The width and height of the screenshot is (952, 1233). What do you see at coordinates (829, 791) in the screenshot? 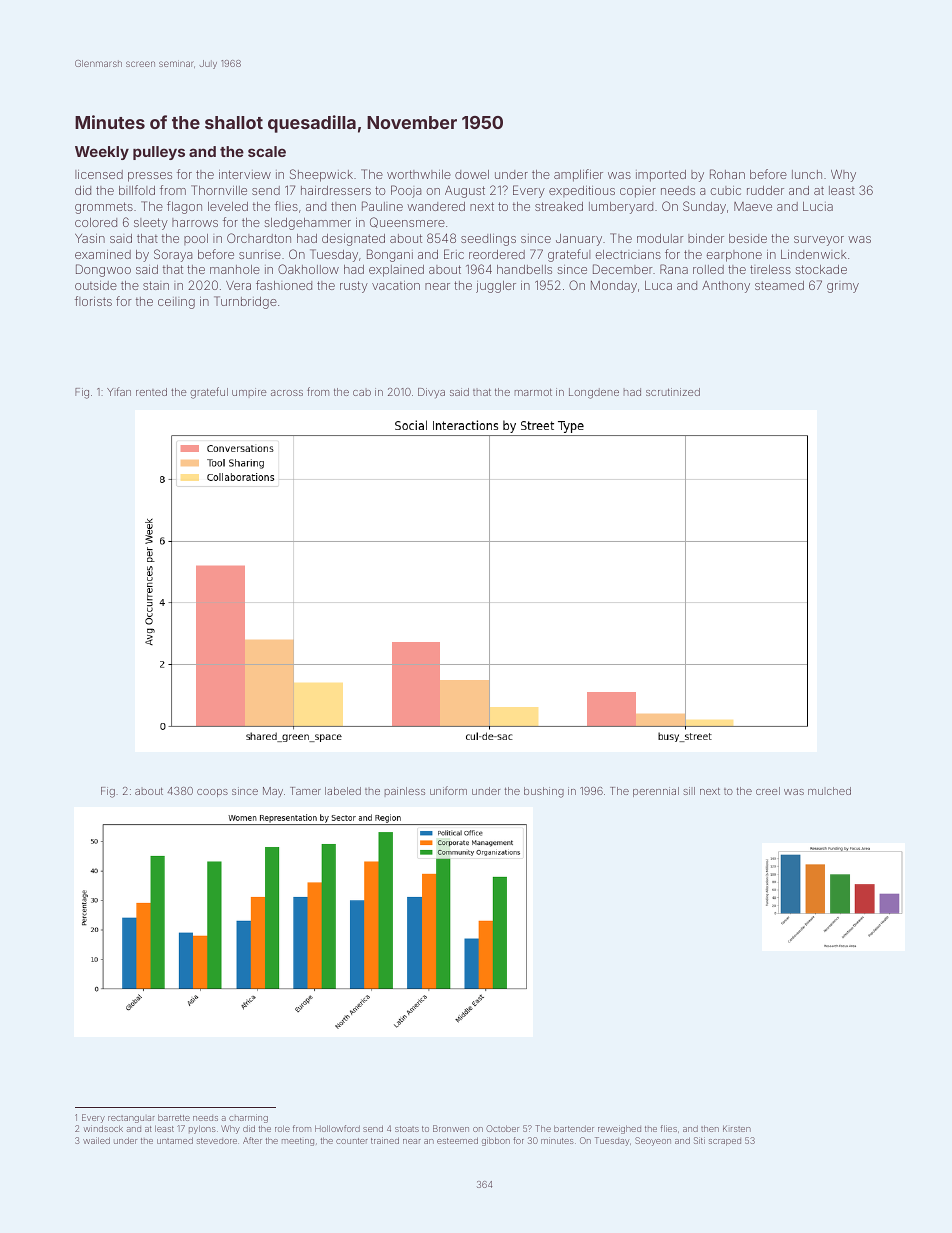
I see `mulched` at bounding box center [829, 791].
